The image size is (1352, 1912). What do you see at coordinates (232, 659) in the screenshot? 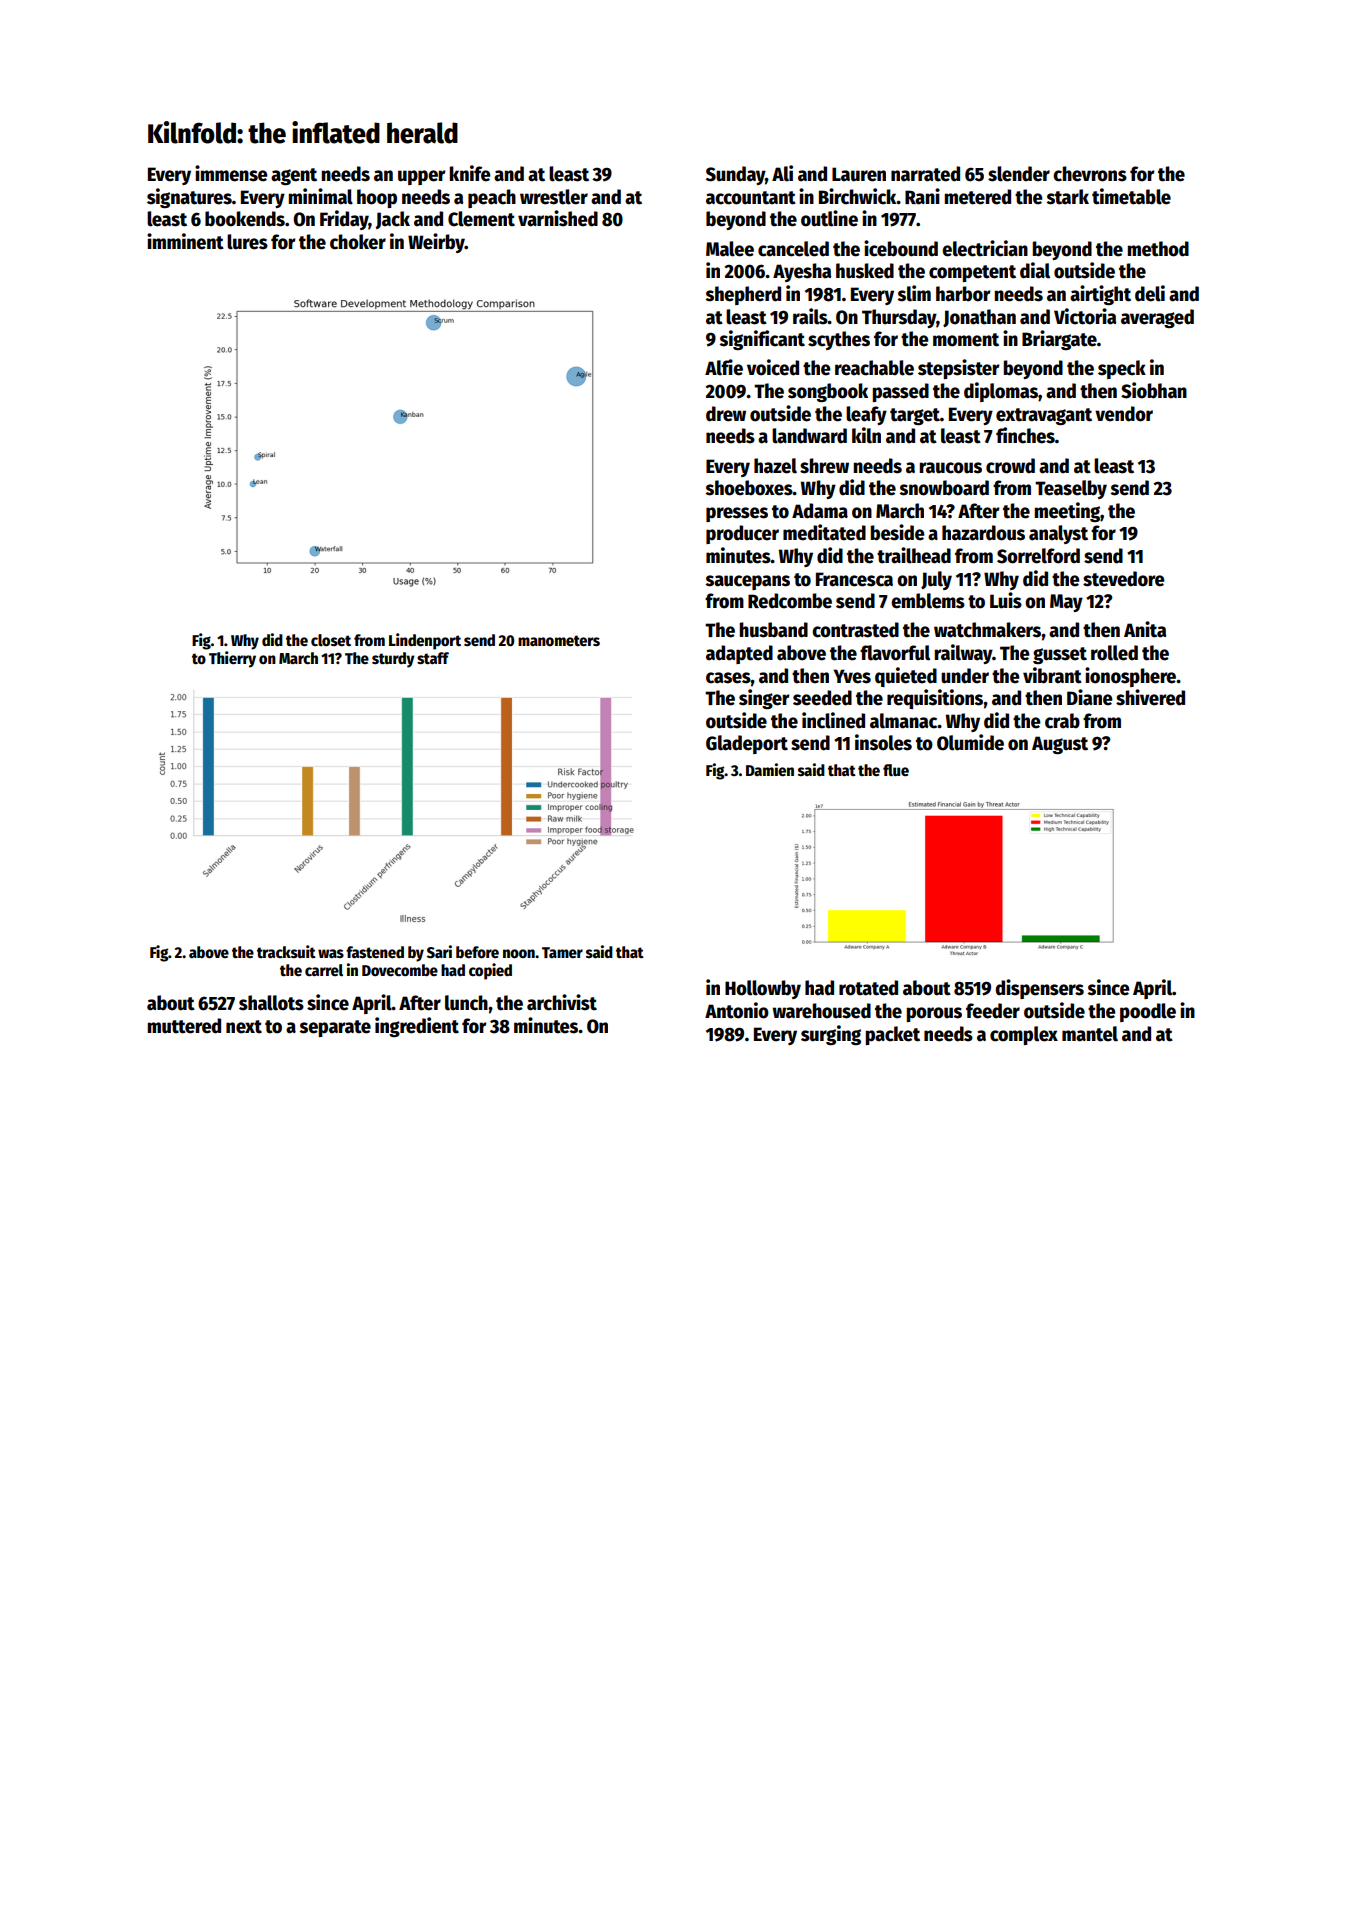
I see `Thierry` at bounding box center [232, 659].
